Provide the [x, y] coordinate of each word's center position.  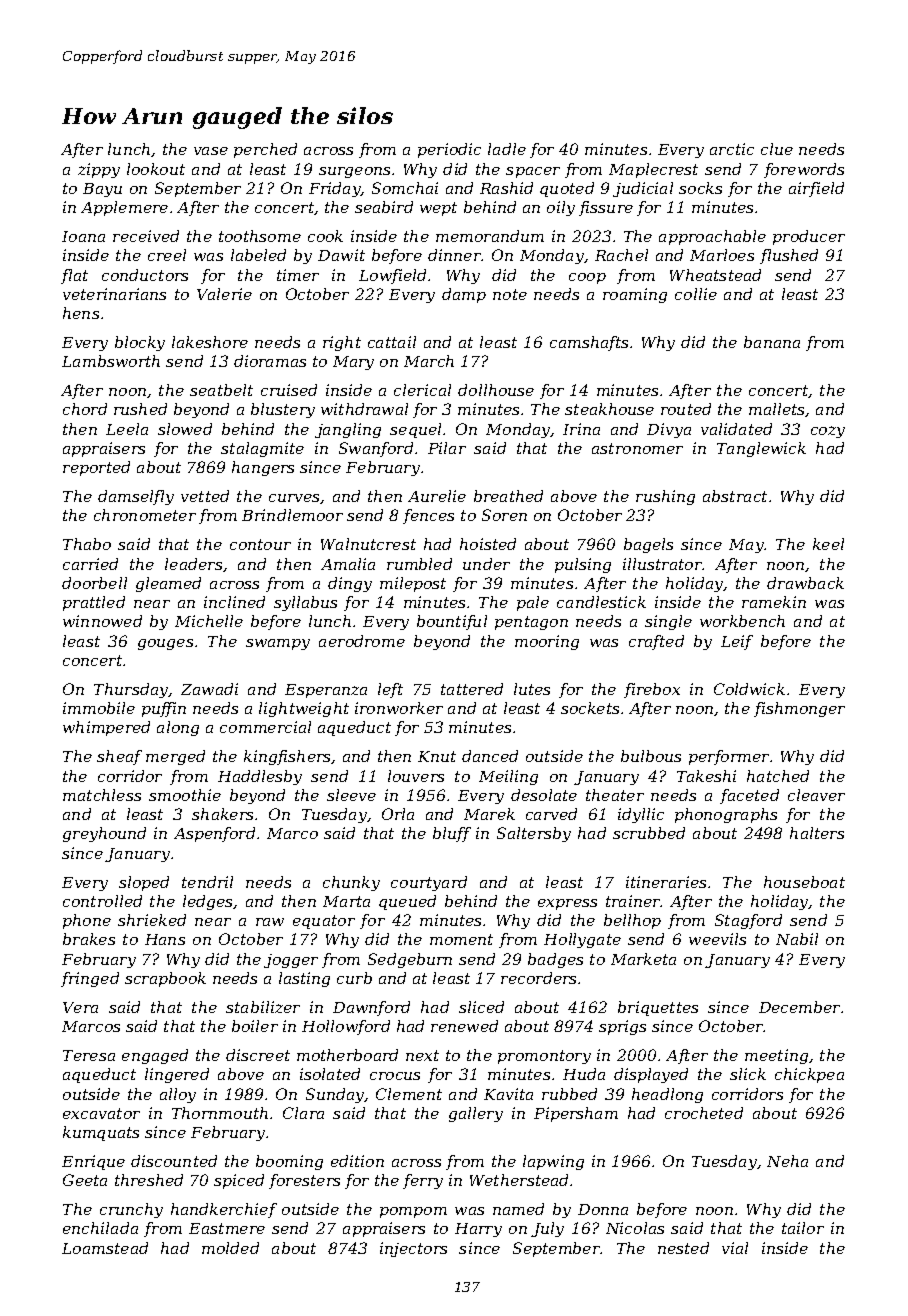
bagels [648, 545]
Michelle [209, 621]
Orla [398, 814]
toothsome [260, 236]
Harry [478, 1230]
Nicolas [635, 1228]
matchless [102, 795]
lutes [532, 689]
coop [587, 278]
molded [230, 1248]
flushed [789, 256]
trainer [633, 901]
